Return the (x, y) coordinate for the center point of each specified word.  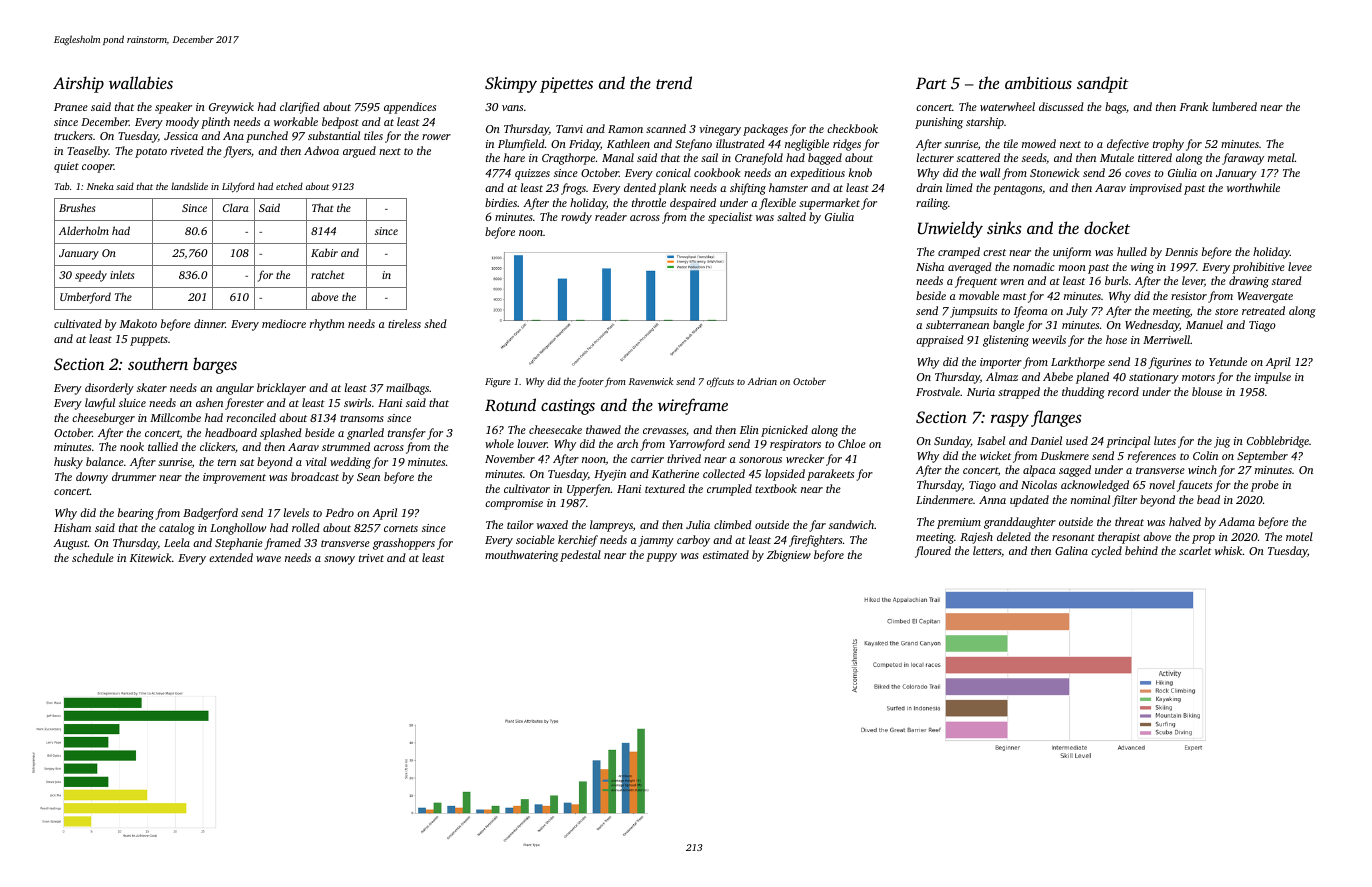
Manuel (1204, 324)
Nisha (930, 266)
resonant (1073, 537)
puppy (661, 557)
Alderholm (84, 230)
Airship (78, 84)
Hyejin (610, 475)
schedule (93, 557)
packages (765, 130)
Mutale (1117, 157)
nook (132, 446)
